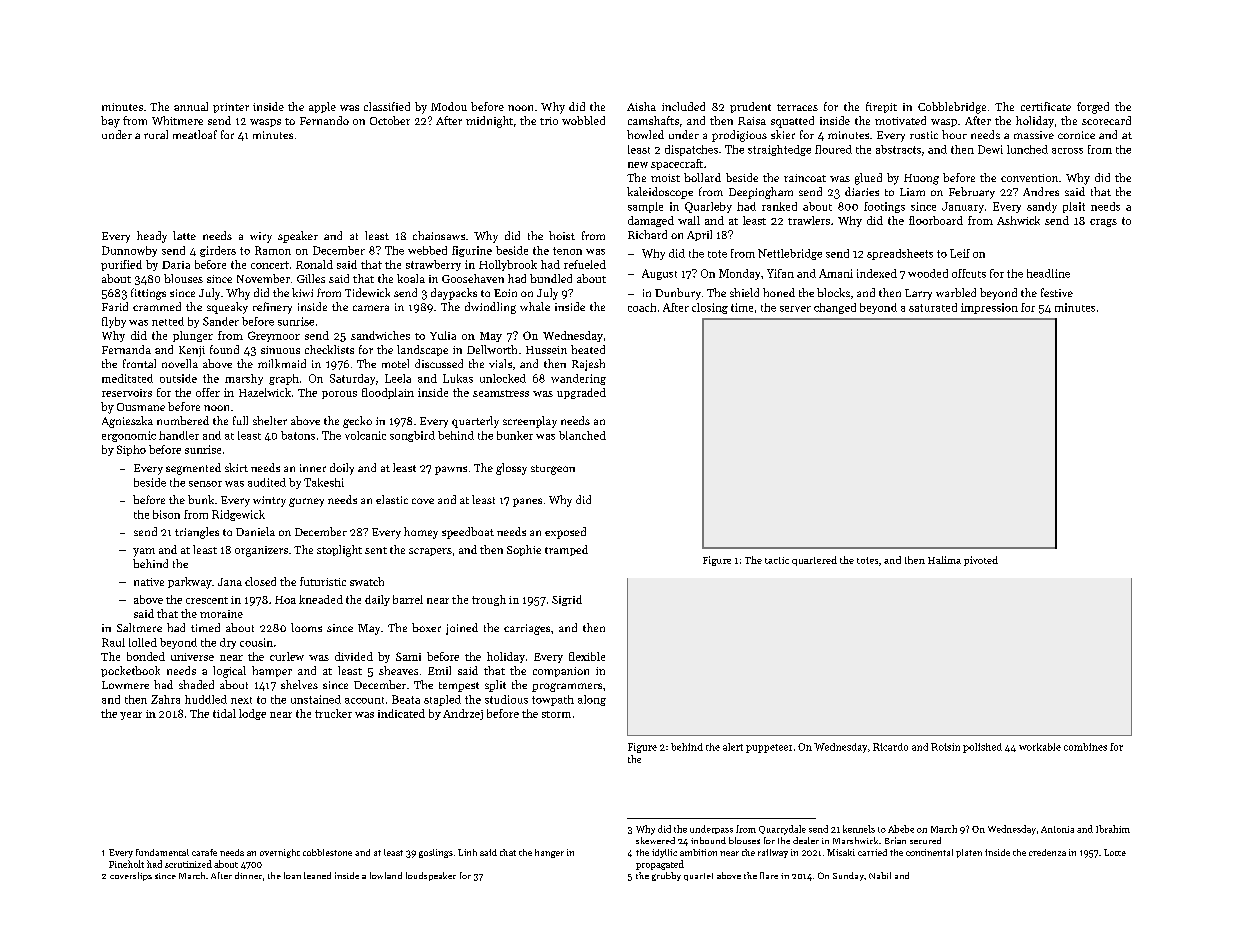 This page has width=1233, height=952. Describe the element at coordinates (944, 560) in the page. I see `Halima` at that location.
